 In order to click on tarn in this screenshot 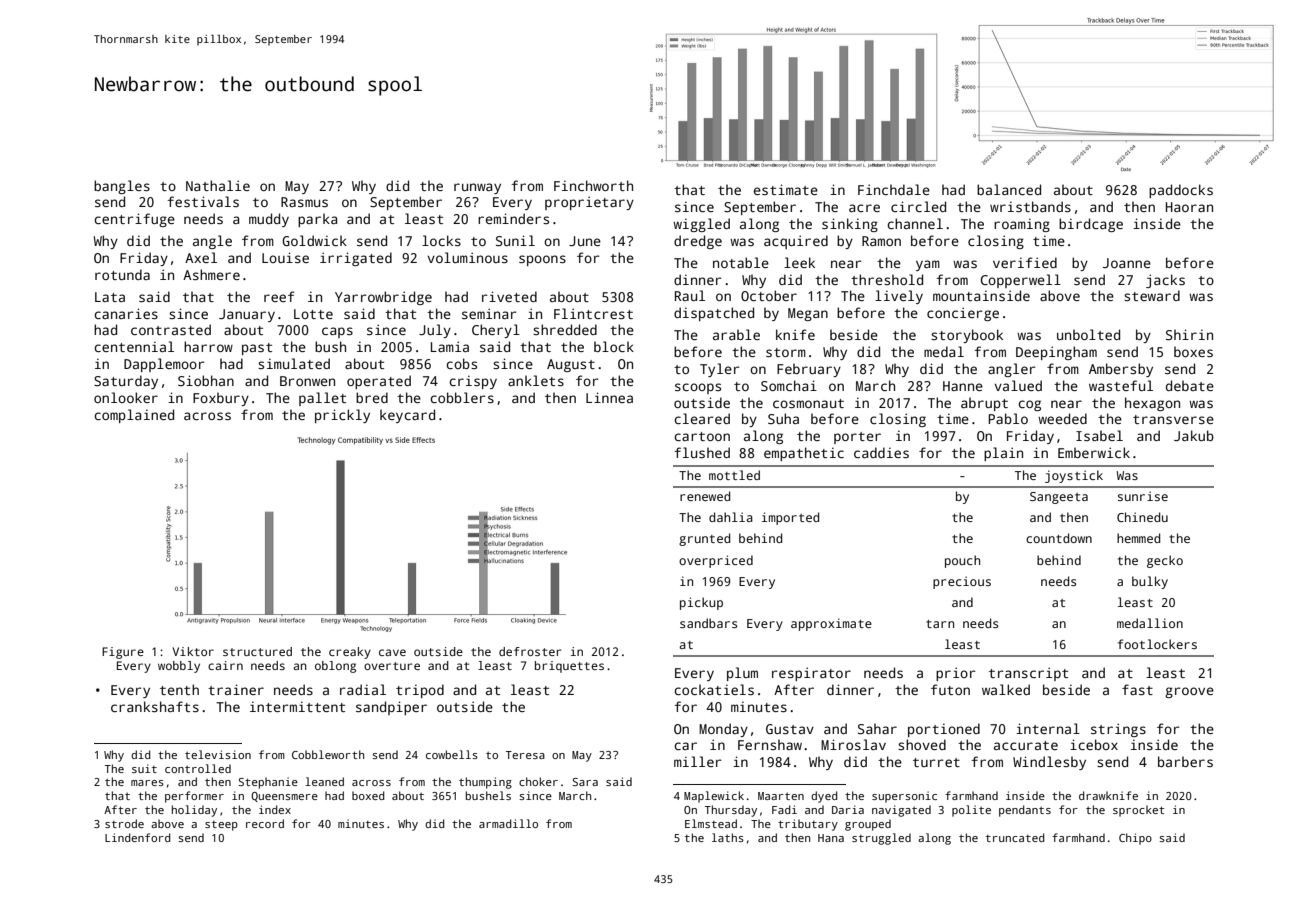, I will do `click(940, 624)`.
